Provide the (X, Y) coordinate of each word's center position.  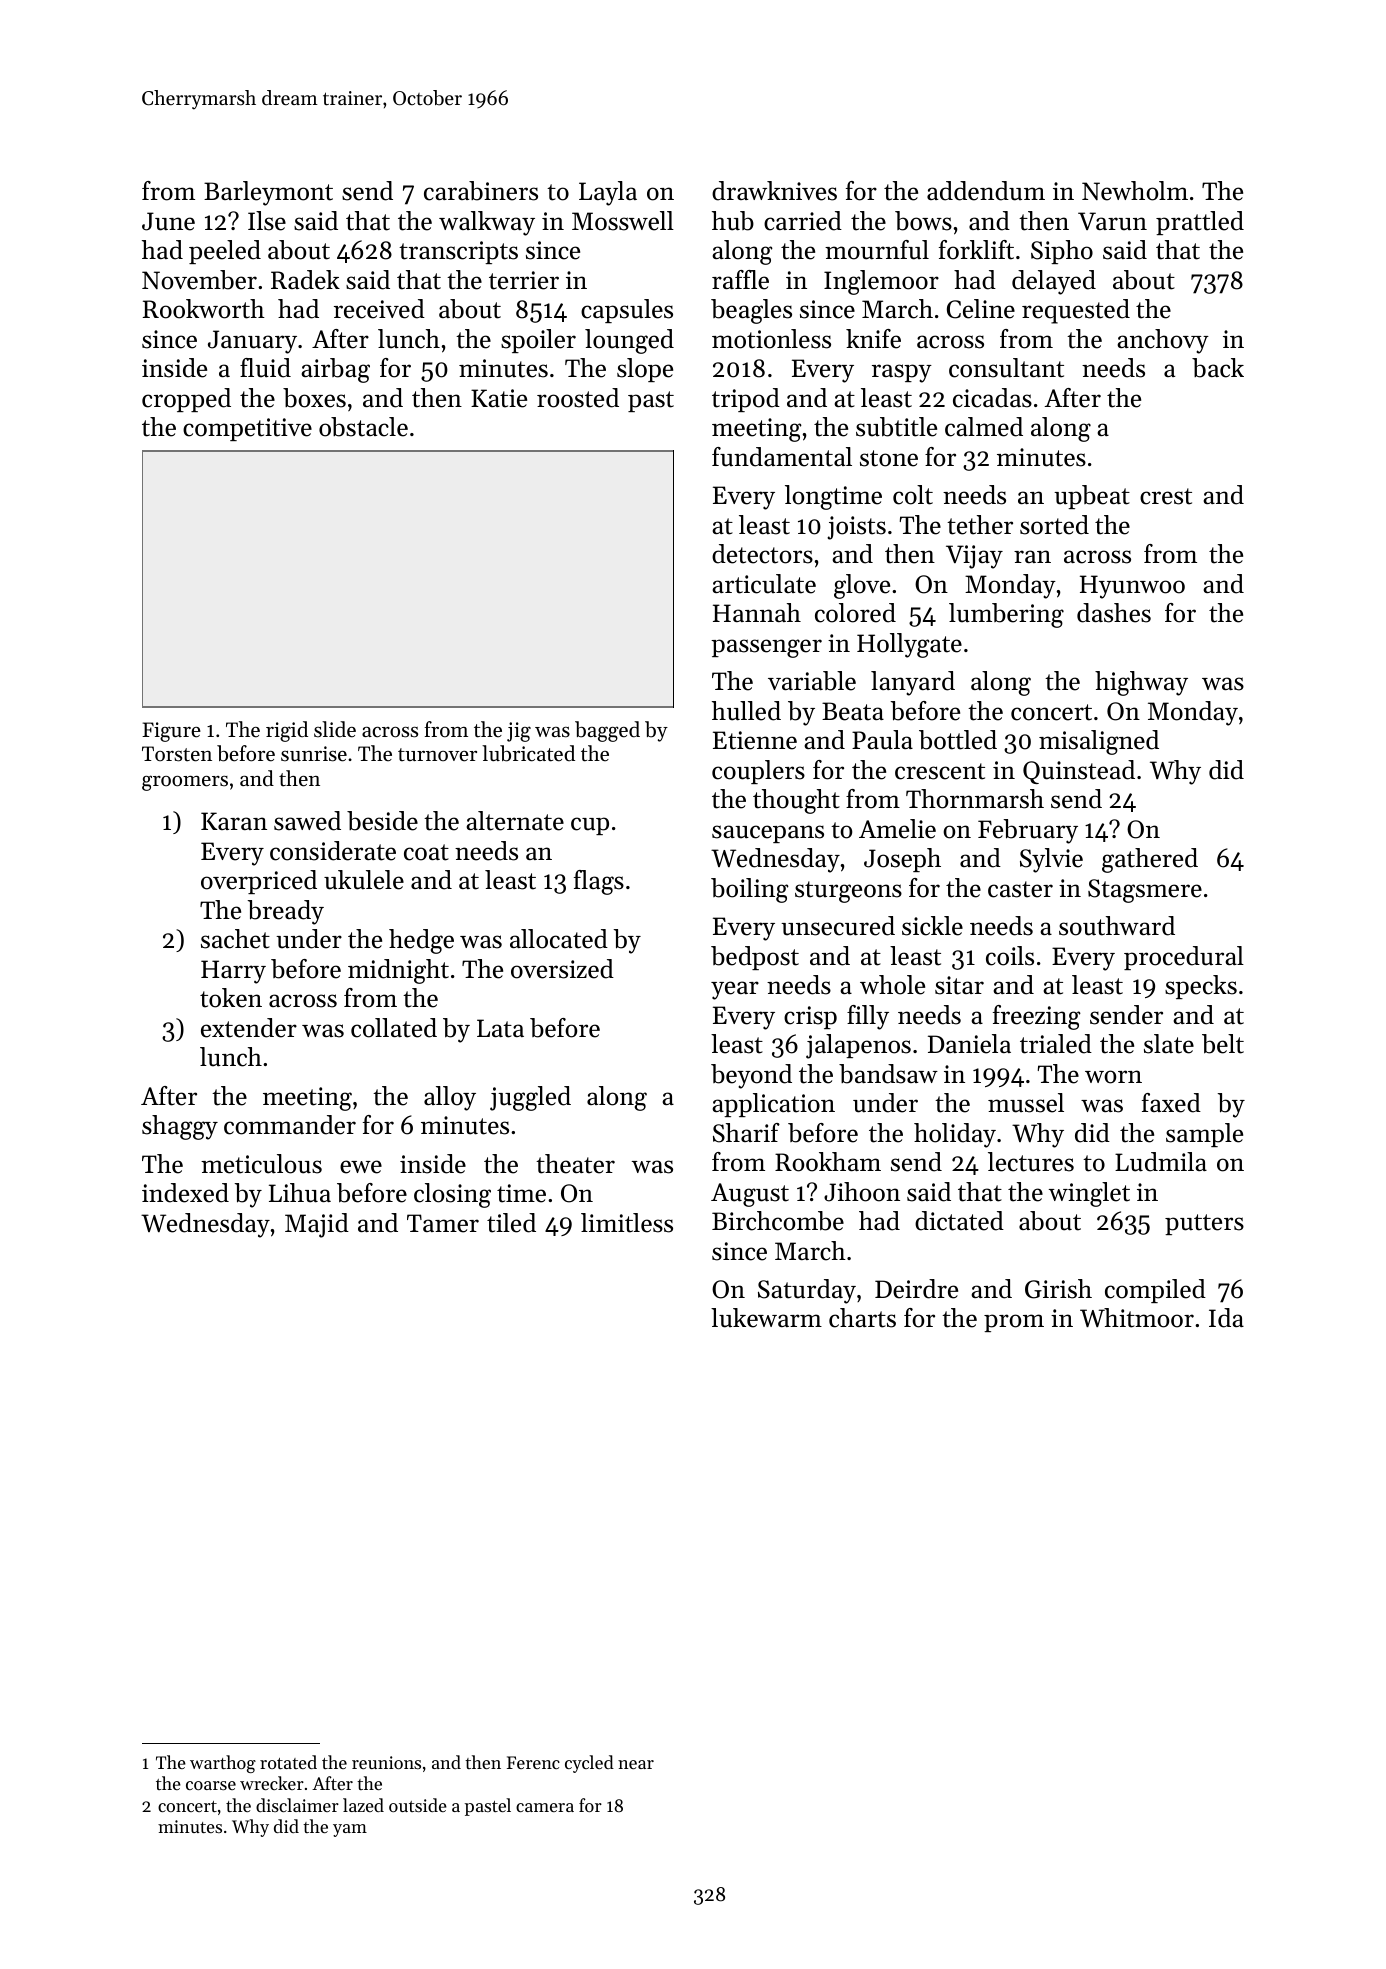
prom (1014, 1323)
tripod (746, 400)
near (636, 1764)
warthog (223, 1764)
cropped (186, 400)
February (1028, 831)
